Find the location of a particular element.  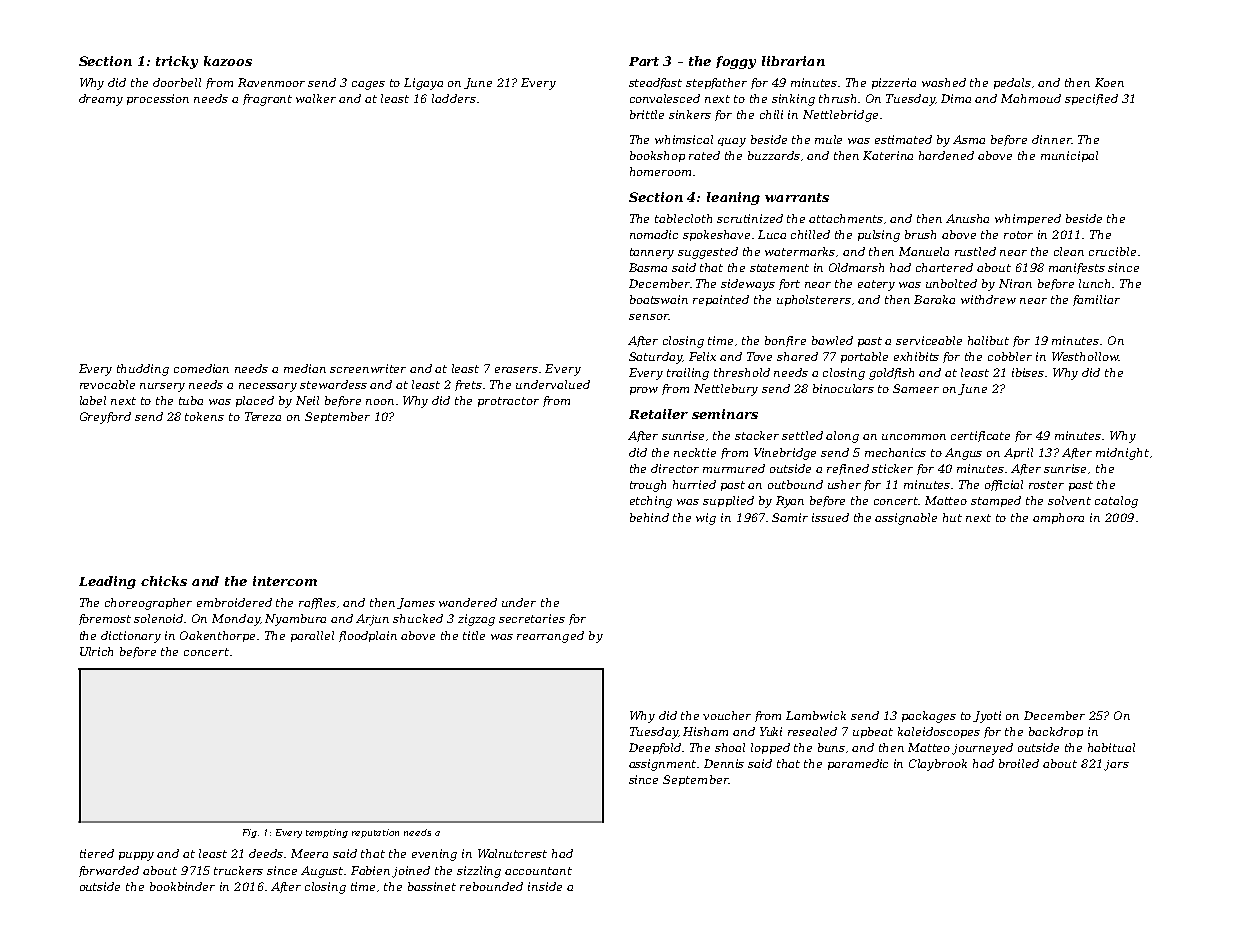

revocable is located at coordinates (107, 384).
